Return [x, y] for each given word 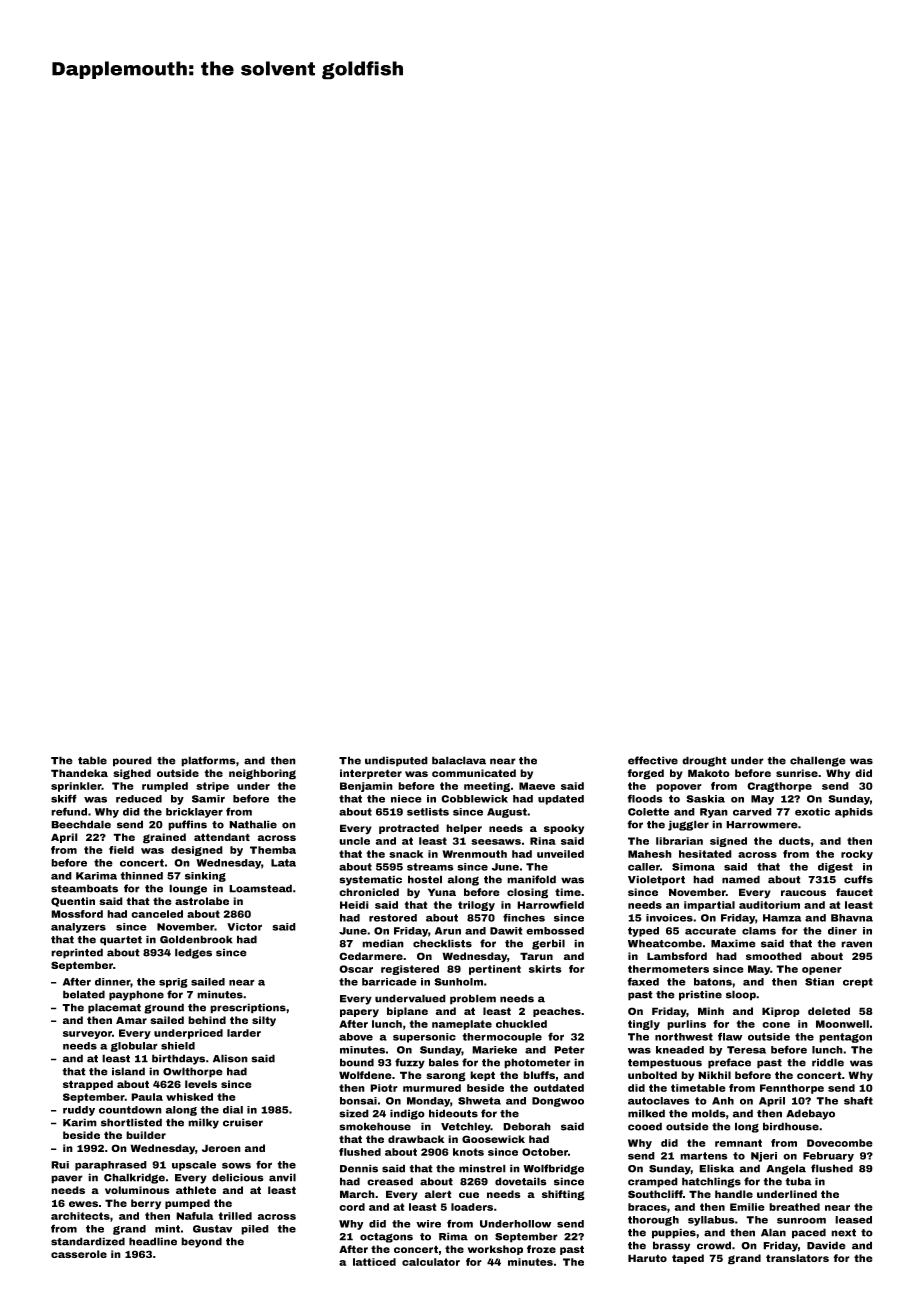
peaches [557, 1012]
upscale [194, 1166]
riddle [828, 1062]
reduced [139, 799]
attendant [222, 837]
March [357, 1194]
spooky [564, 829]
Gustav [212, 1229]
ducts [794, 841]
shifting [563, 1195]
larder [244, 1033]
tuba [798, 1181]
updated [561, 800]
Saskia [705, 799]
